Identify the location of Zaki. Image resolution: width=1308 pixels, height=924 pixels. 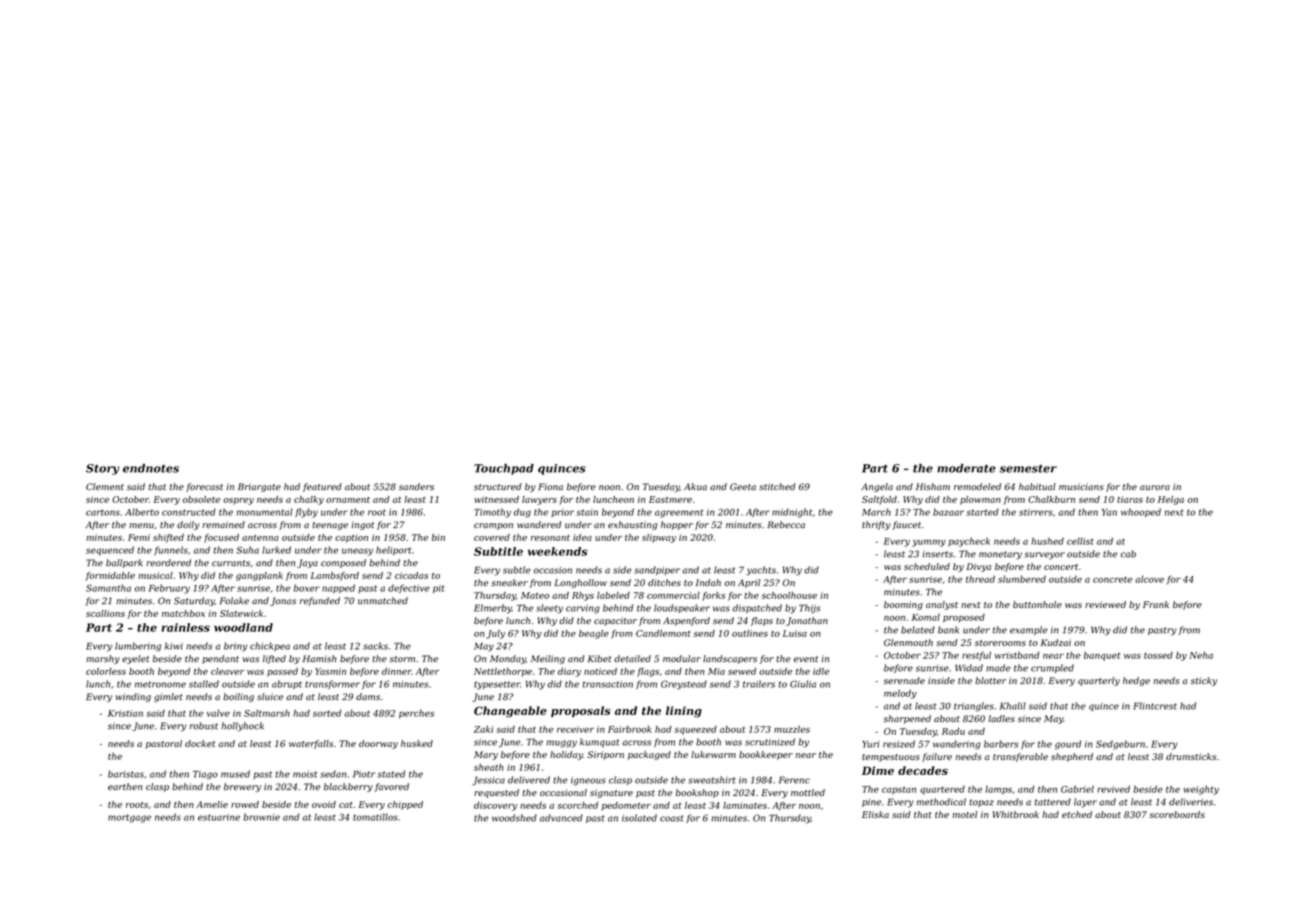
(483, 729).
